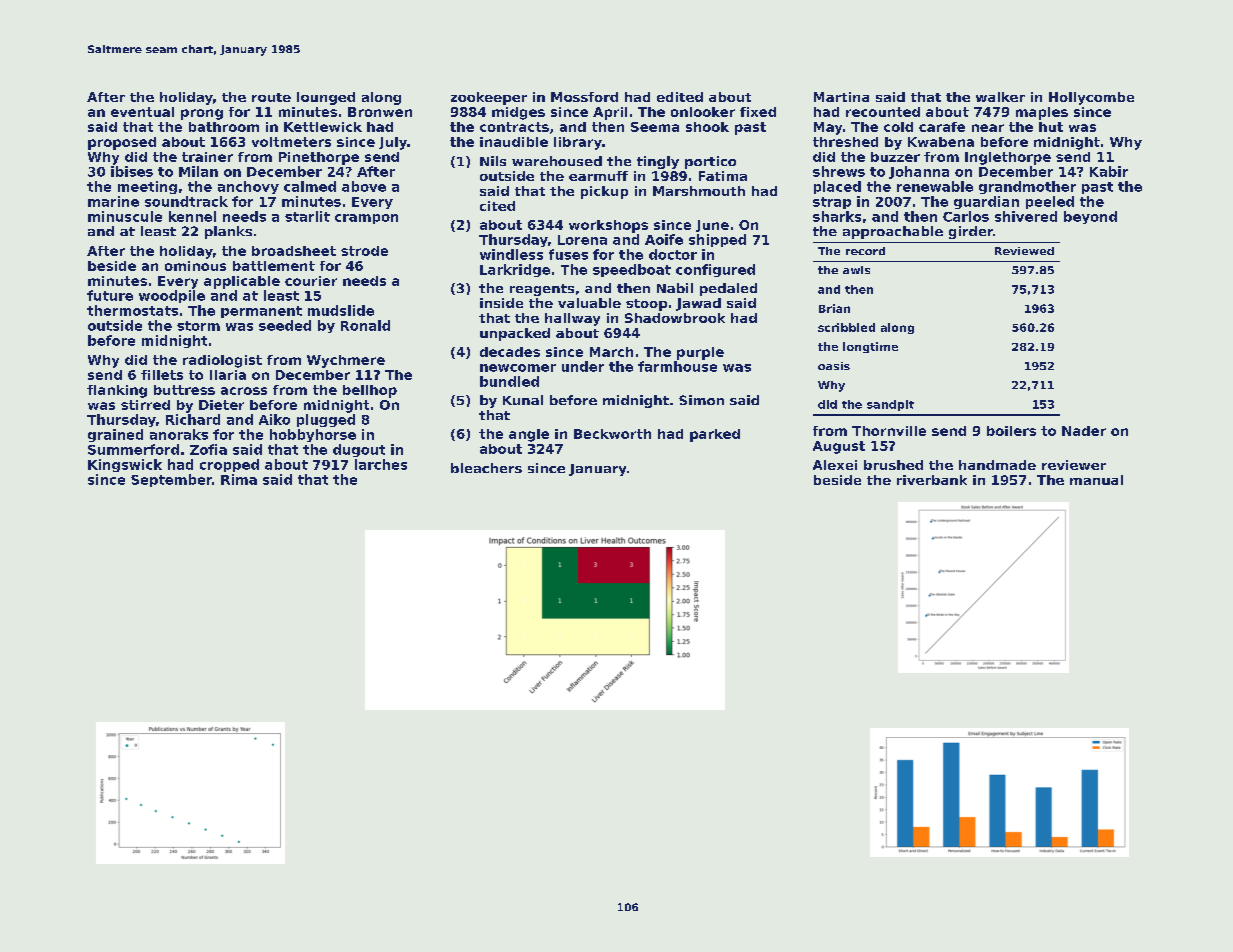 The image size is (1233, 952). I want to click on edited, so click(680, 97).
